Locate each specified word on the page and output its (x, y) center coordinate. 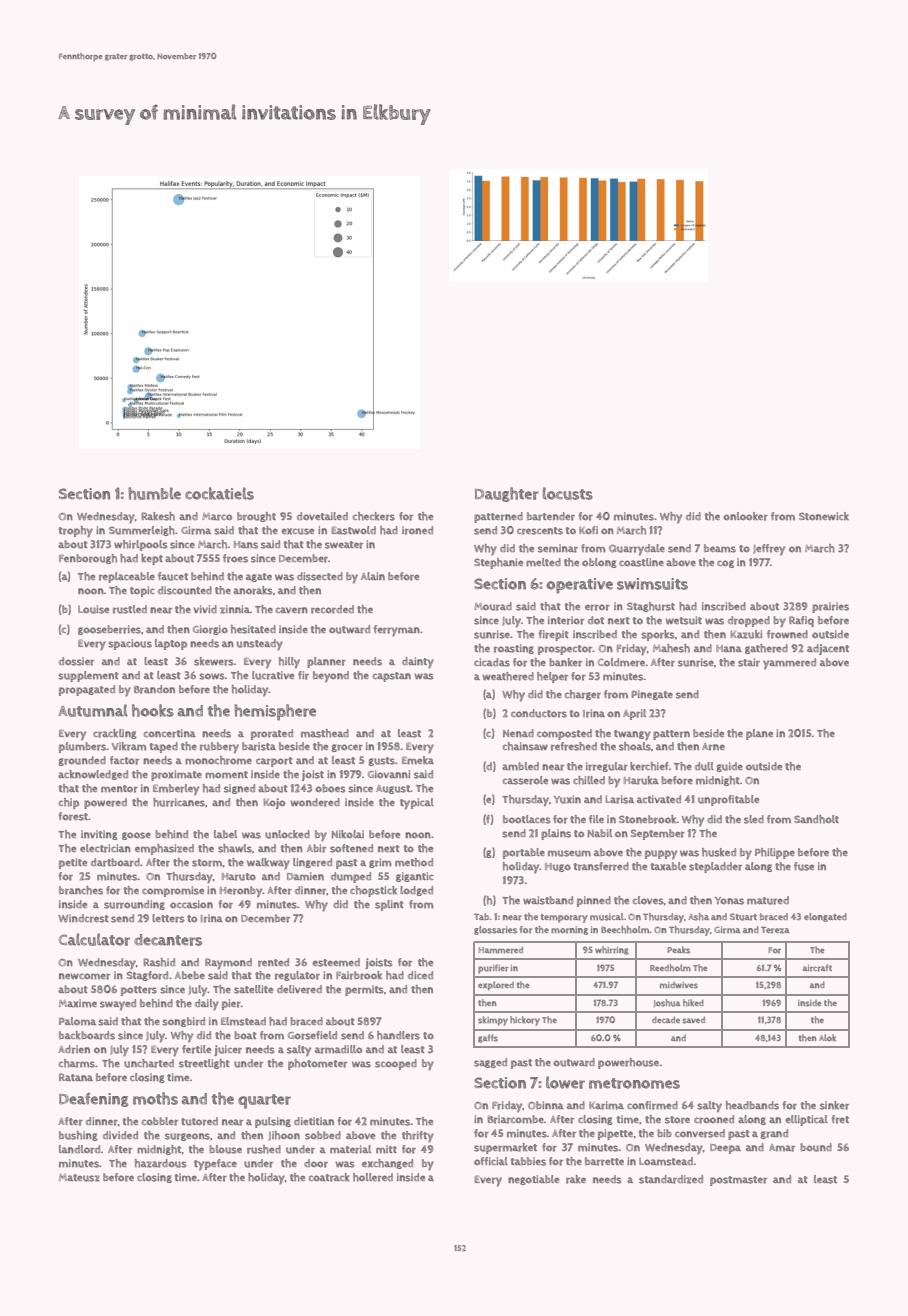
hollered (373, 1177)
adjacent (828, 649)
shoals (635, 746)
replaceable (127, 577)
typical (417, 804)
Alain (373, 576)
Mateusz (79, 1178)
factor (124, 760)
